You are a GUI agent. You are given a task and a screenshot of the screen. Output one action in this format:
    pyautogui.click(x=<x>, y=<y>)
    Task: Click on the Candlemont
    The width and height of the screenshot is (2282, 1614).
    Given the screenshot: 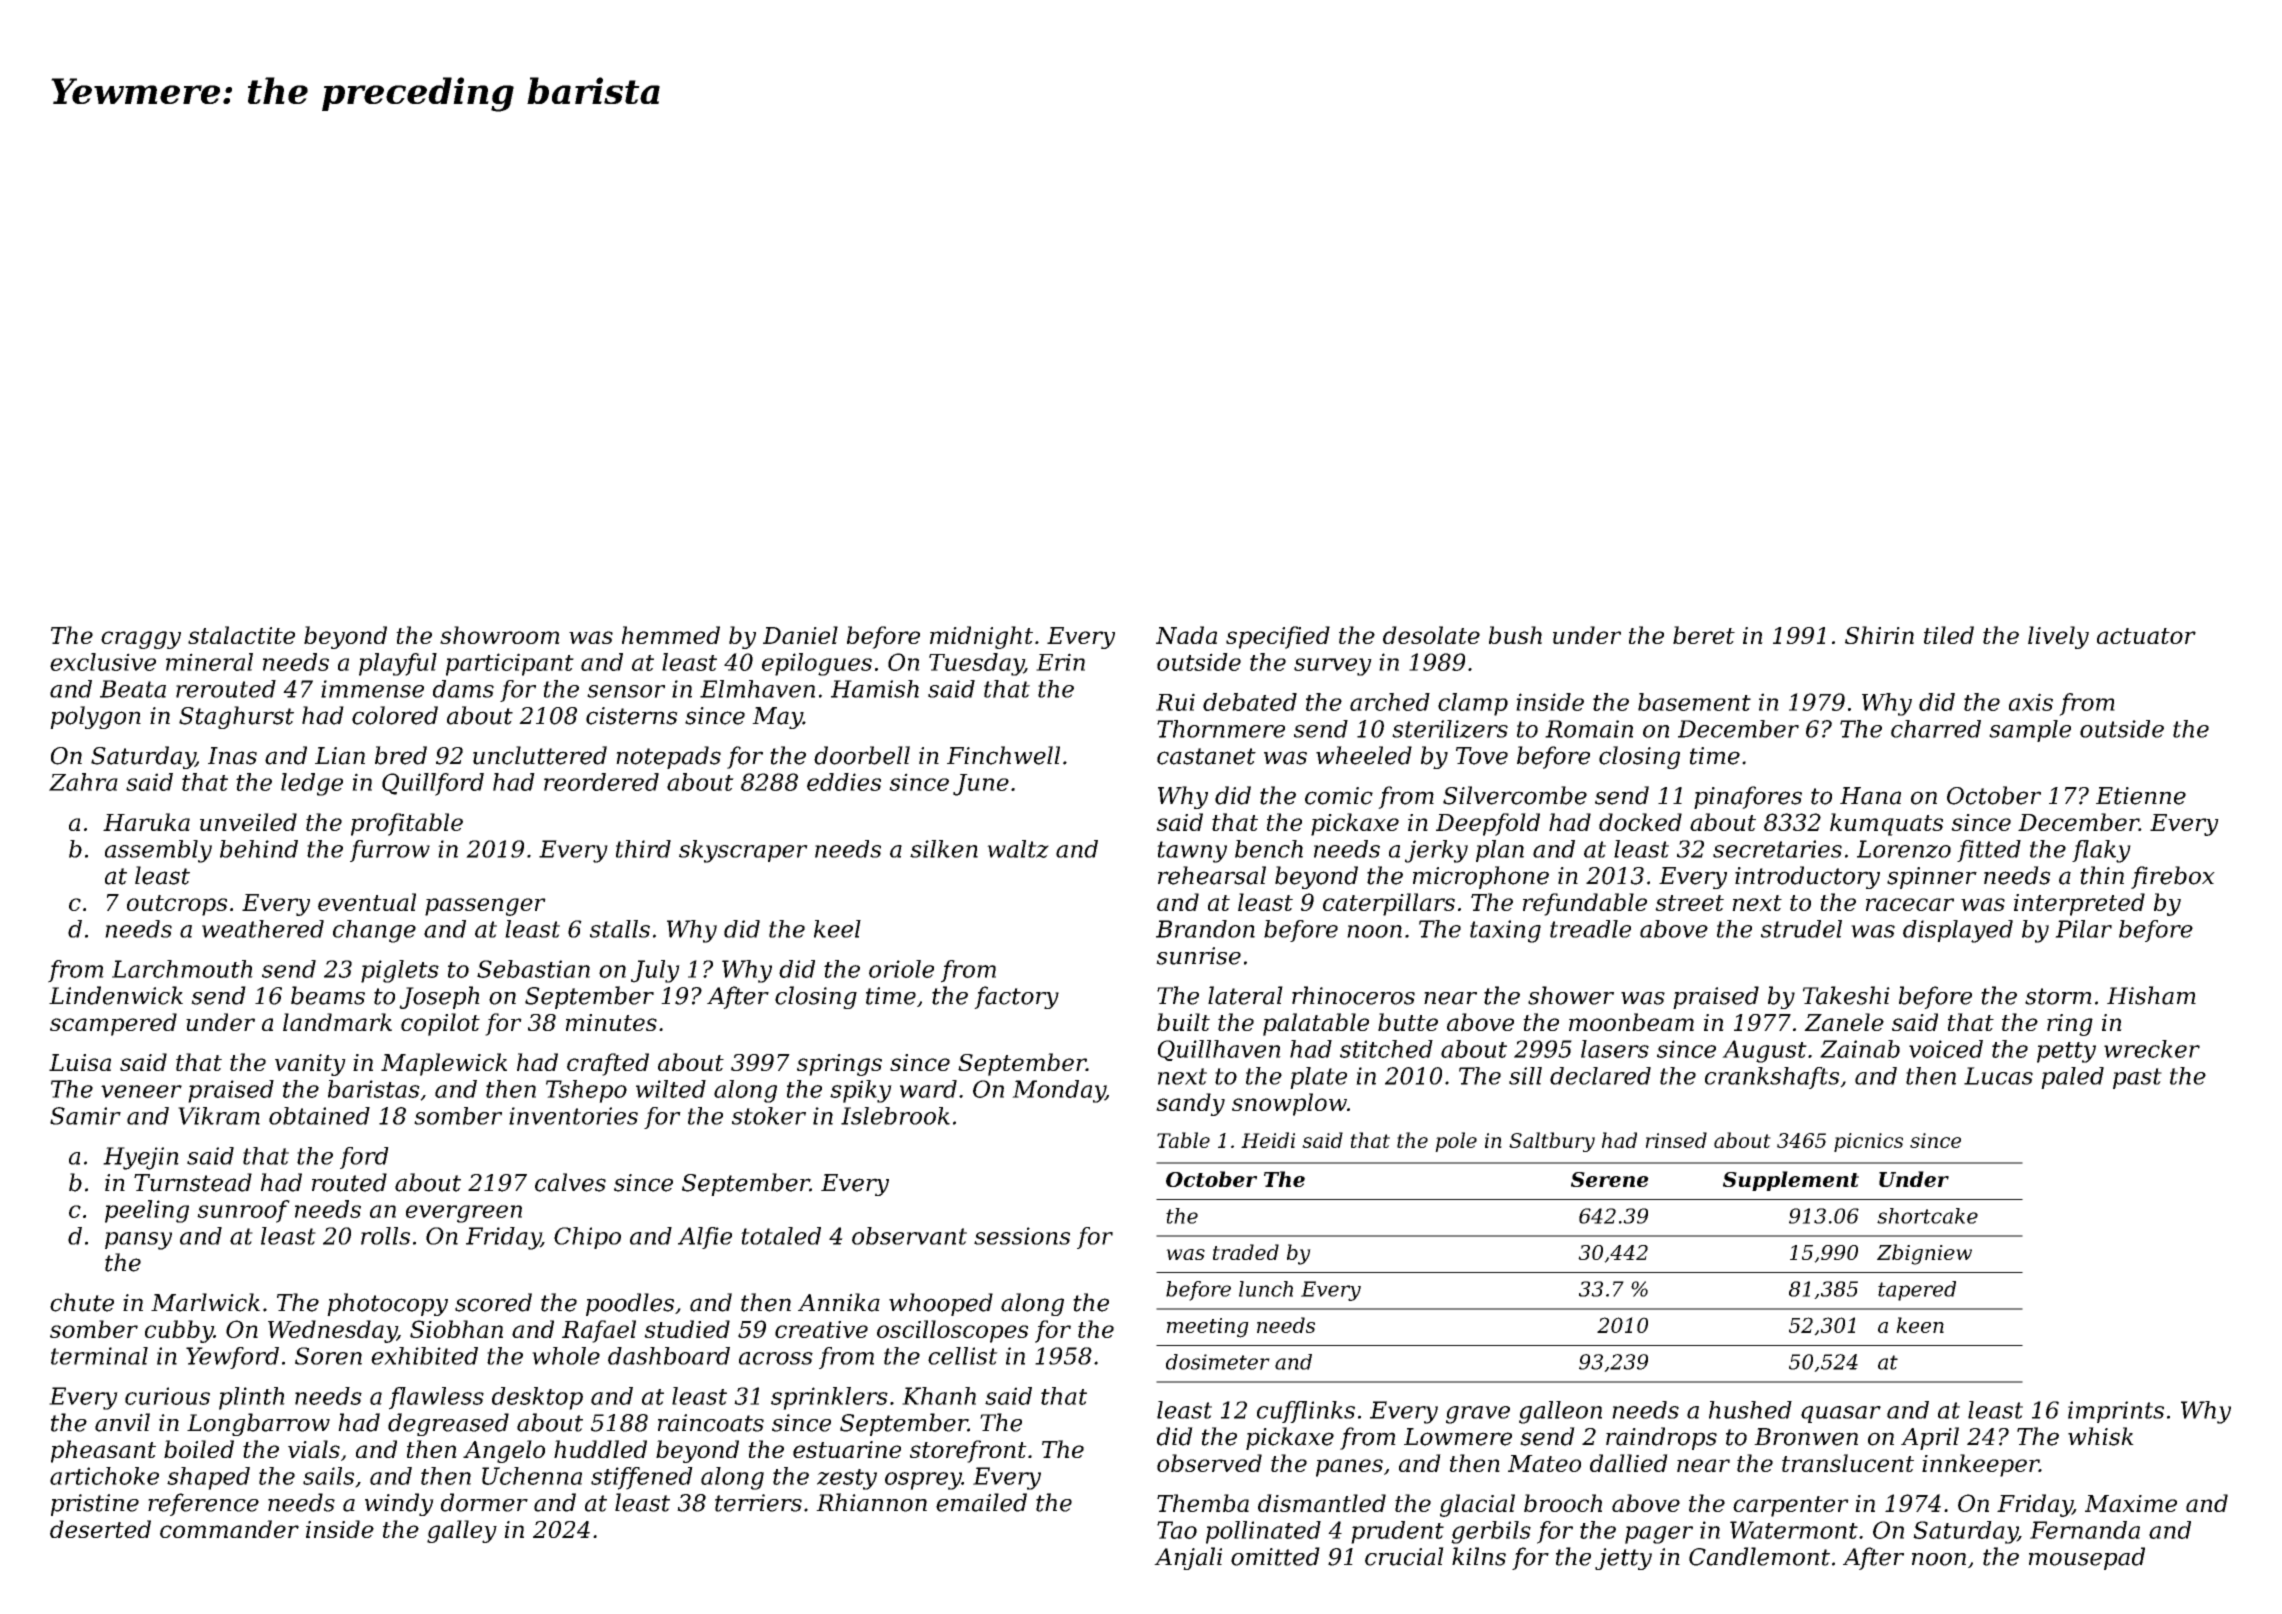 What is the action you would take?
    pyautogui.click(x=1759, y=1556)
